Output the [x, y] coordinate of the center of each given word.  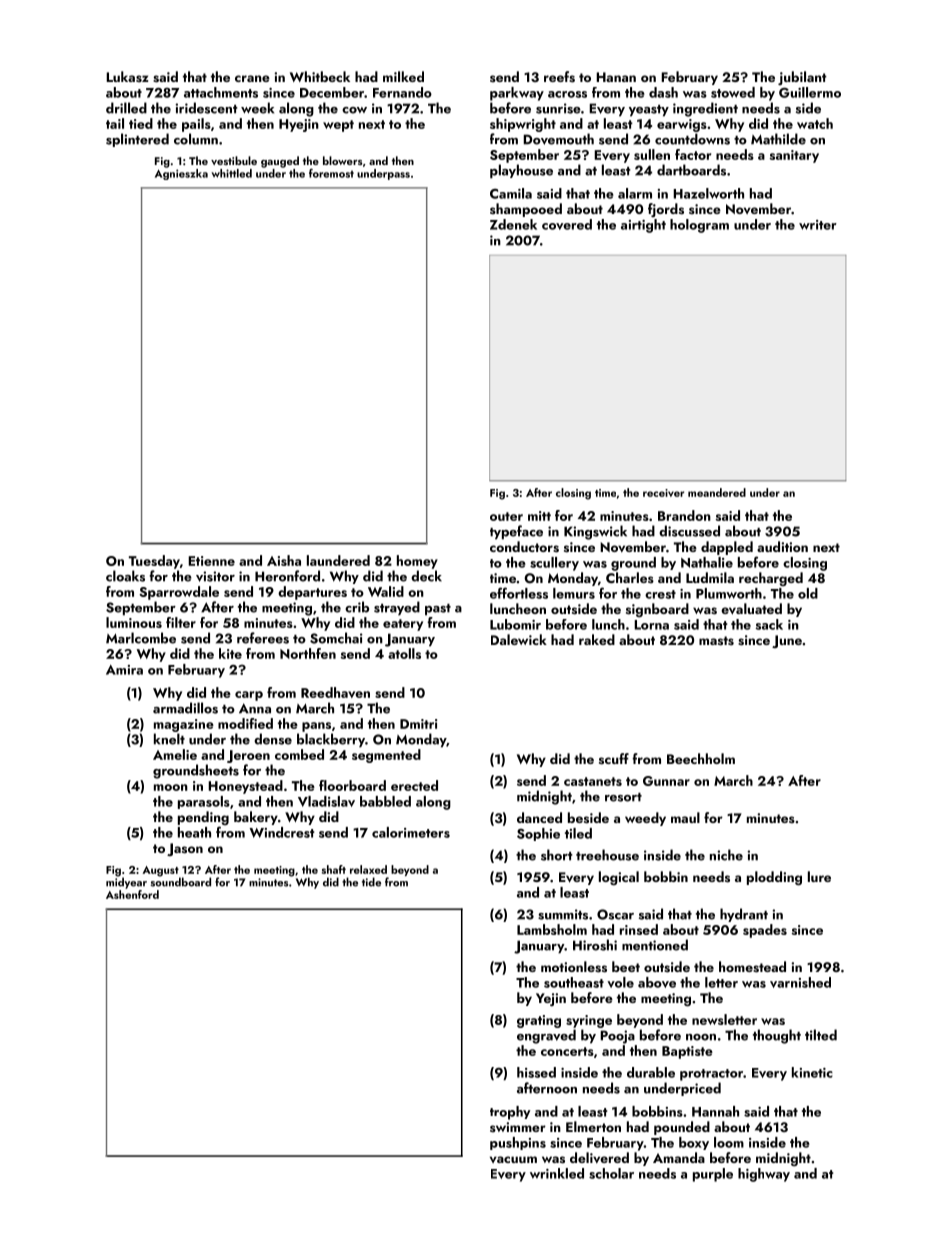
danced [539, 817]
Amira [124, 670]
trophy [510, 1113]
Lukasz [127, 76]
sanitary [794, 156]
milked [403, 76]
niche [726, 855]
